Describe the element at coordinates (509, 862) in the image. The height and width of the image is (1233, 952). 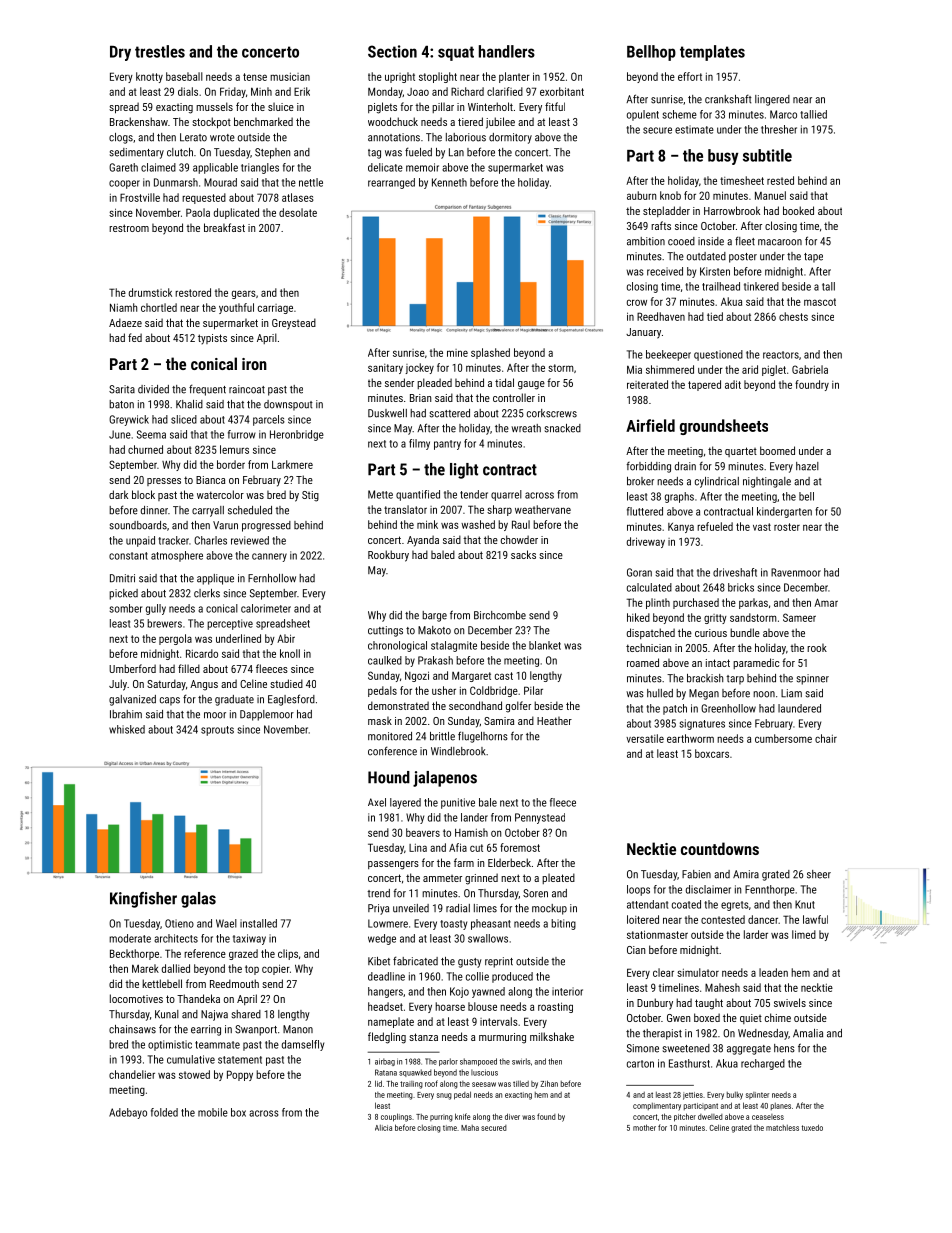
I see `Elderbeck` at that location.
